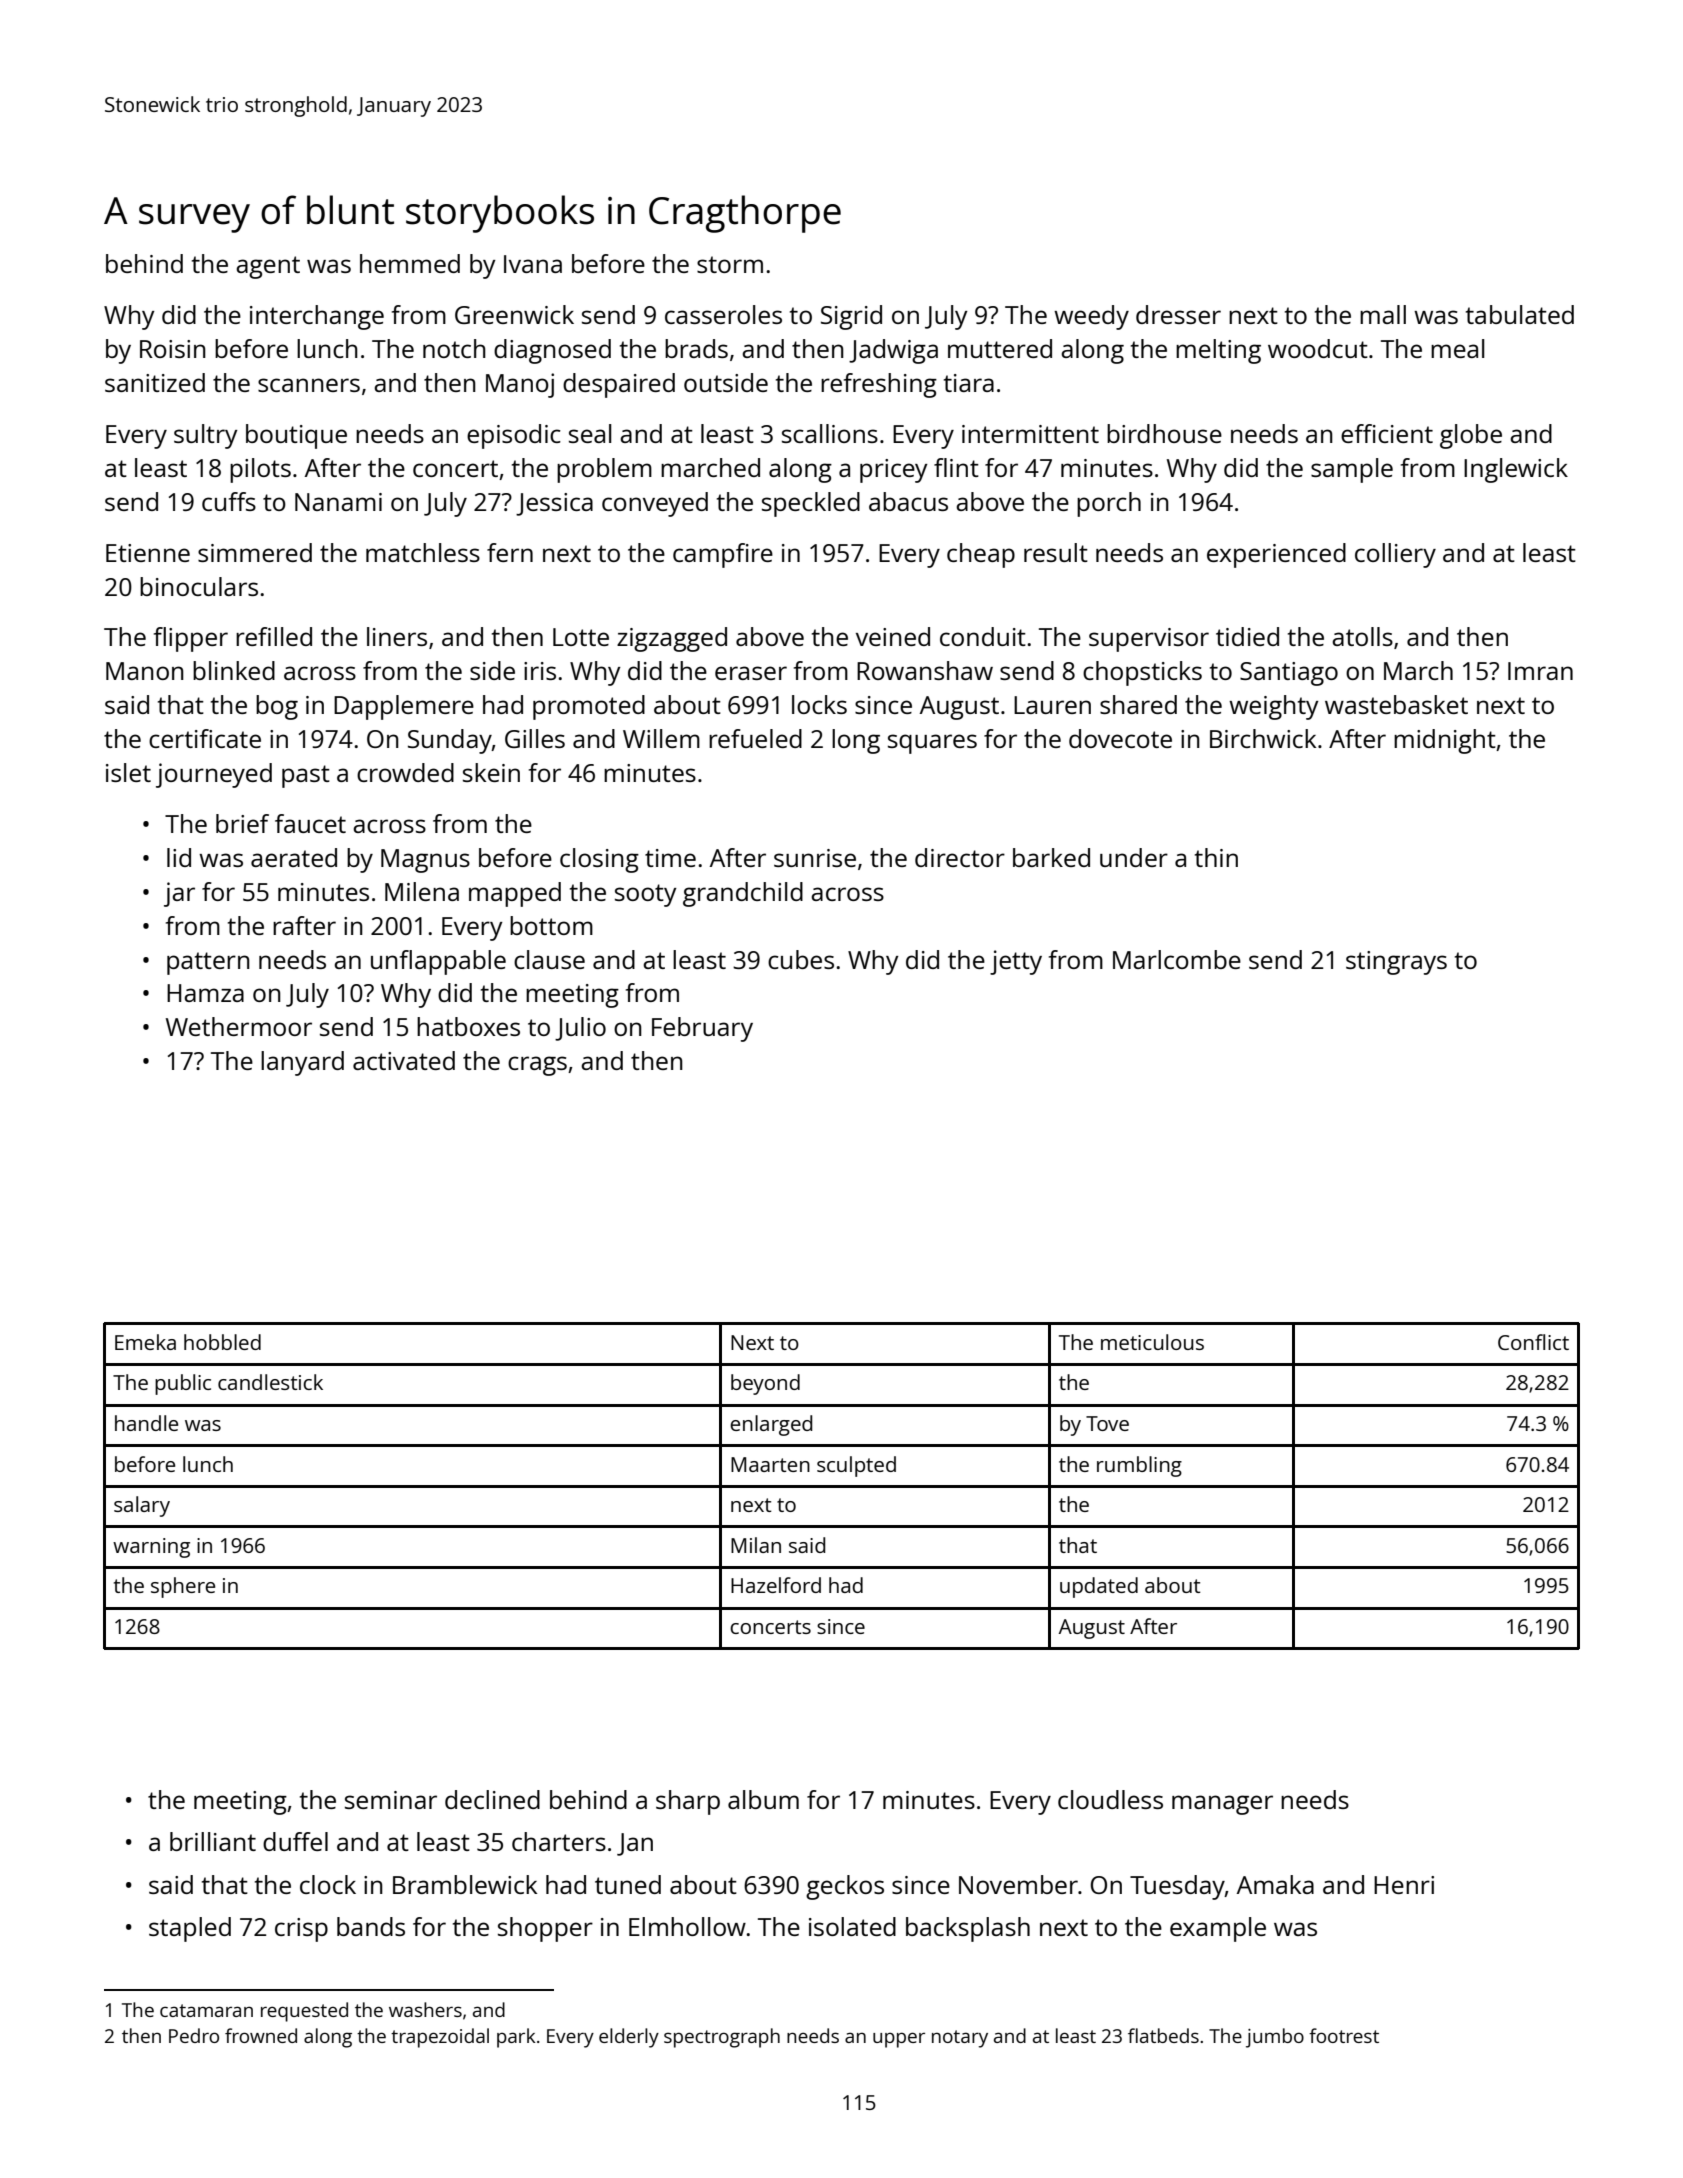  I want to click on Etienne, so click(148, 553).
